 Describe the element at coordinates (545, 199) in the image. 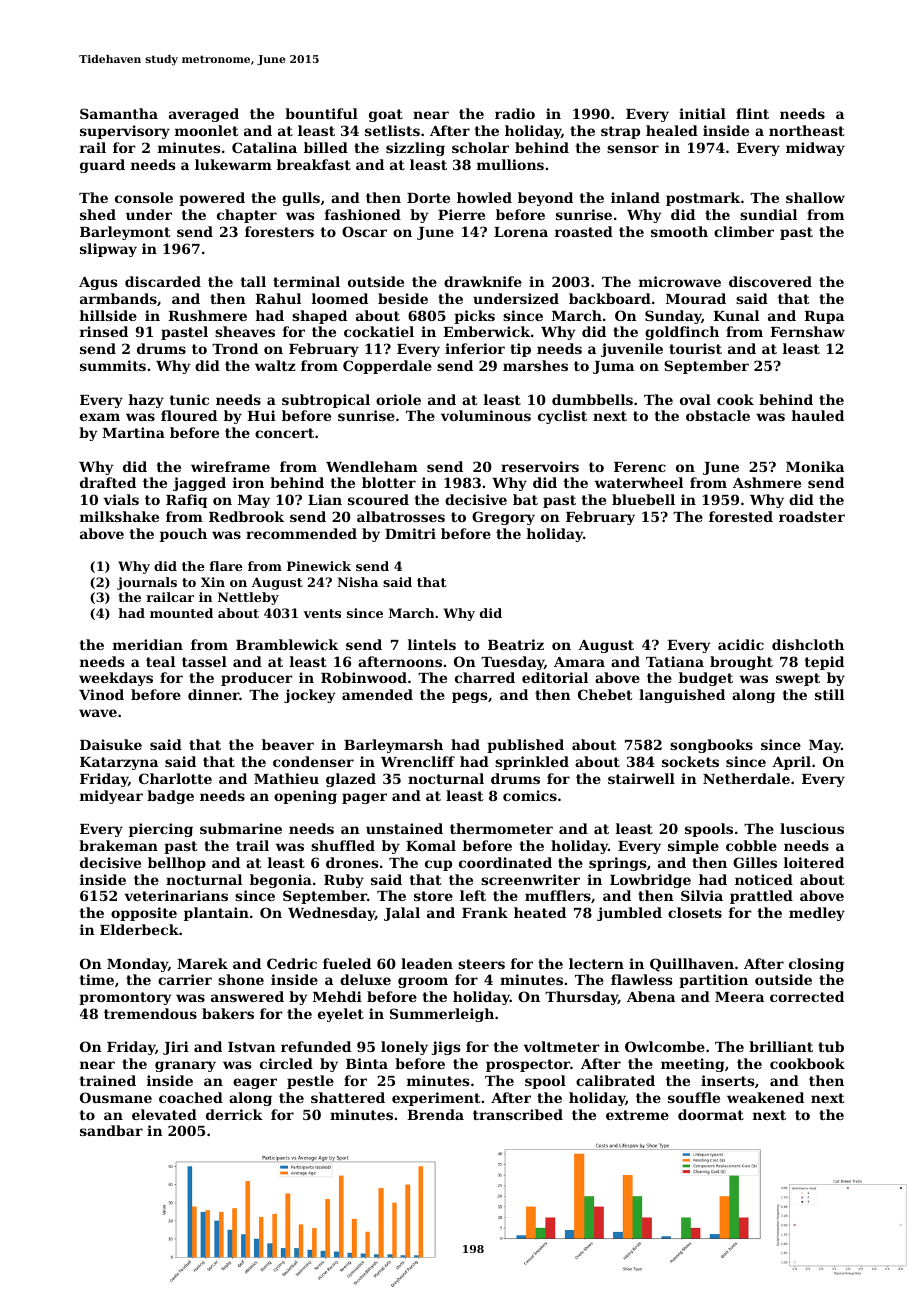

I see `beyond` at that location.
